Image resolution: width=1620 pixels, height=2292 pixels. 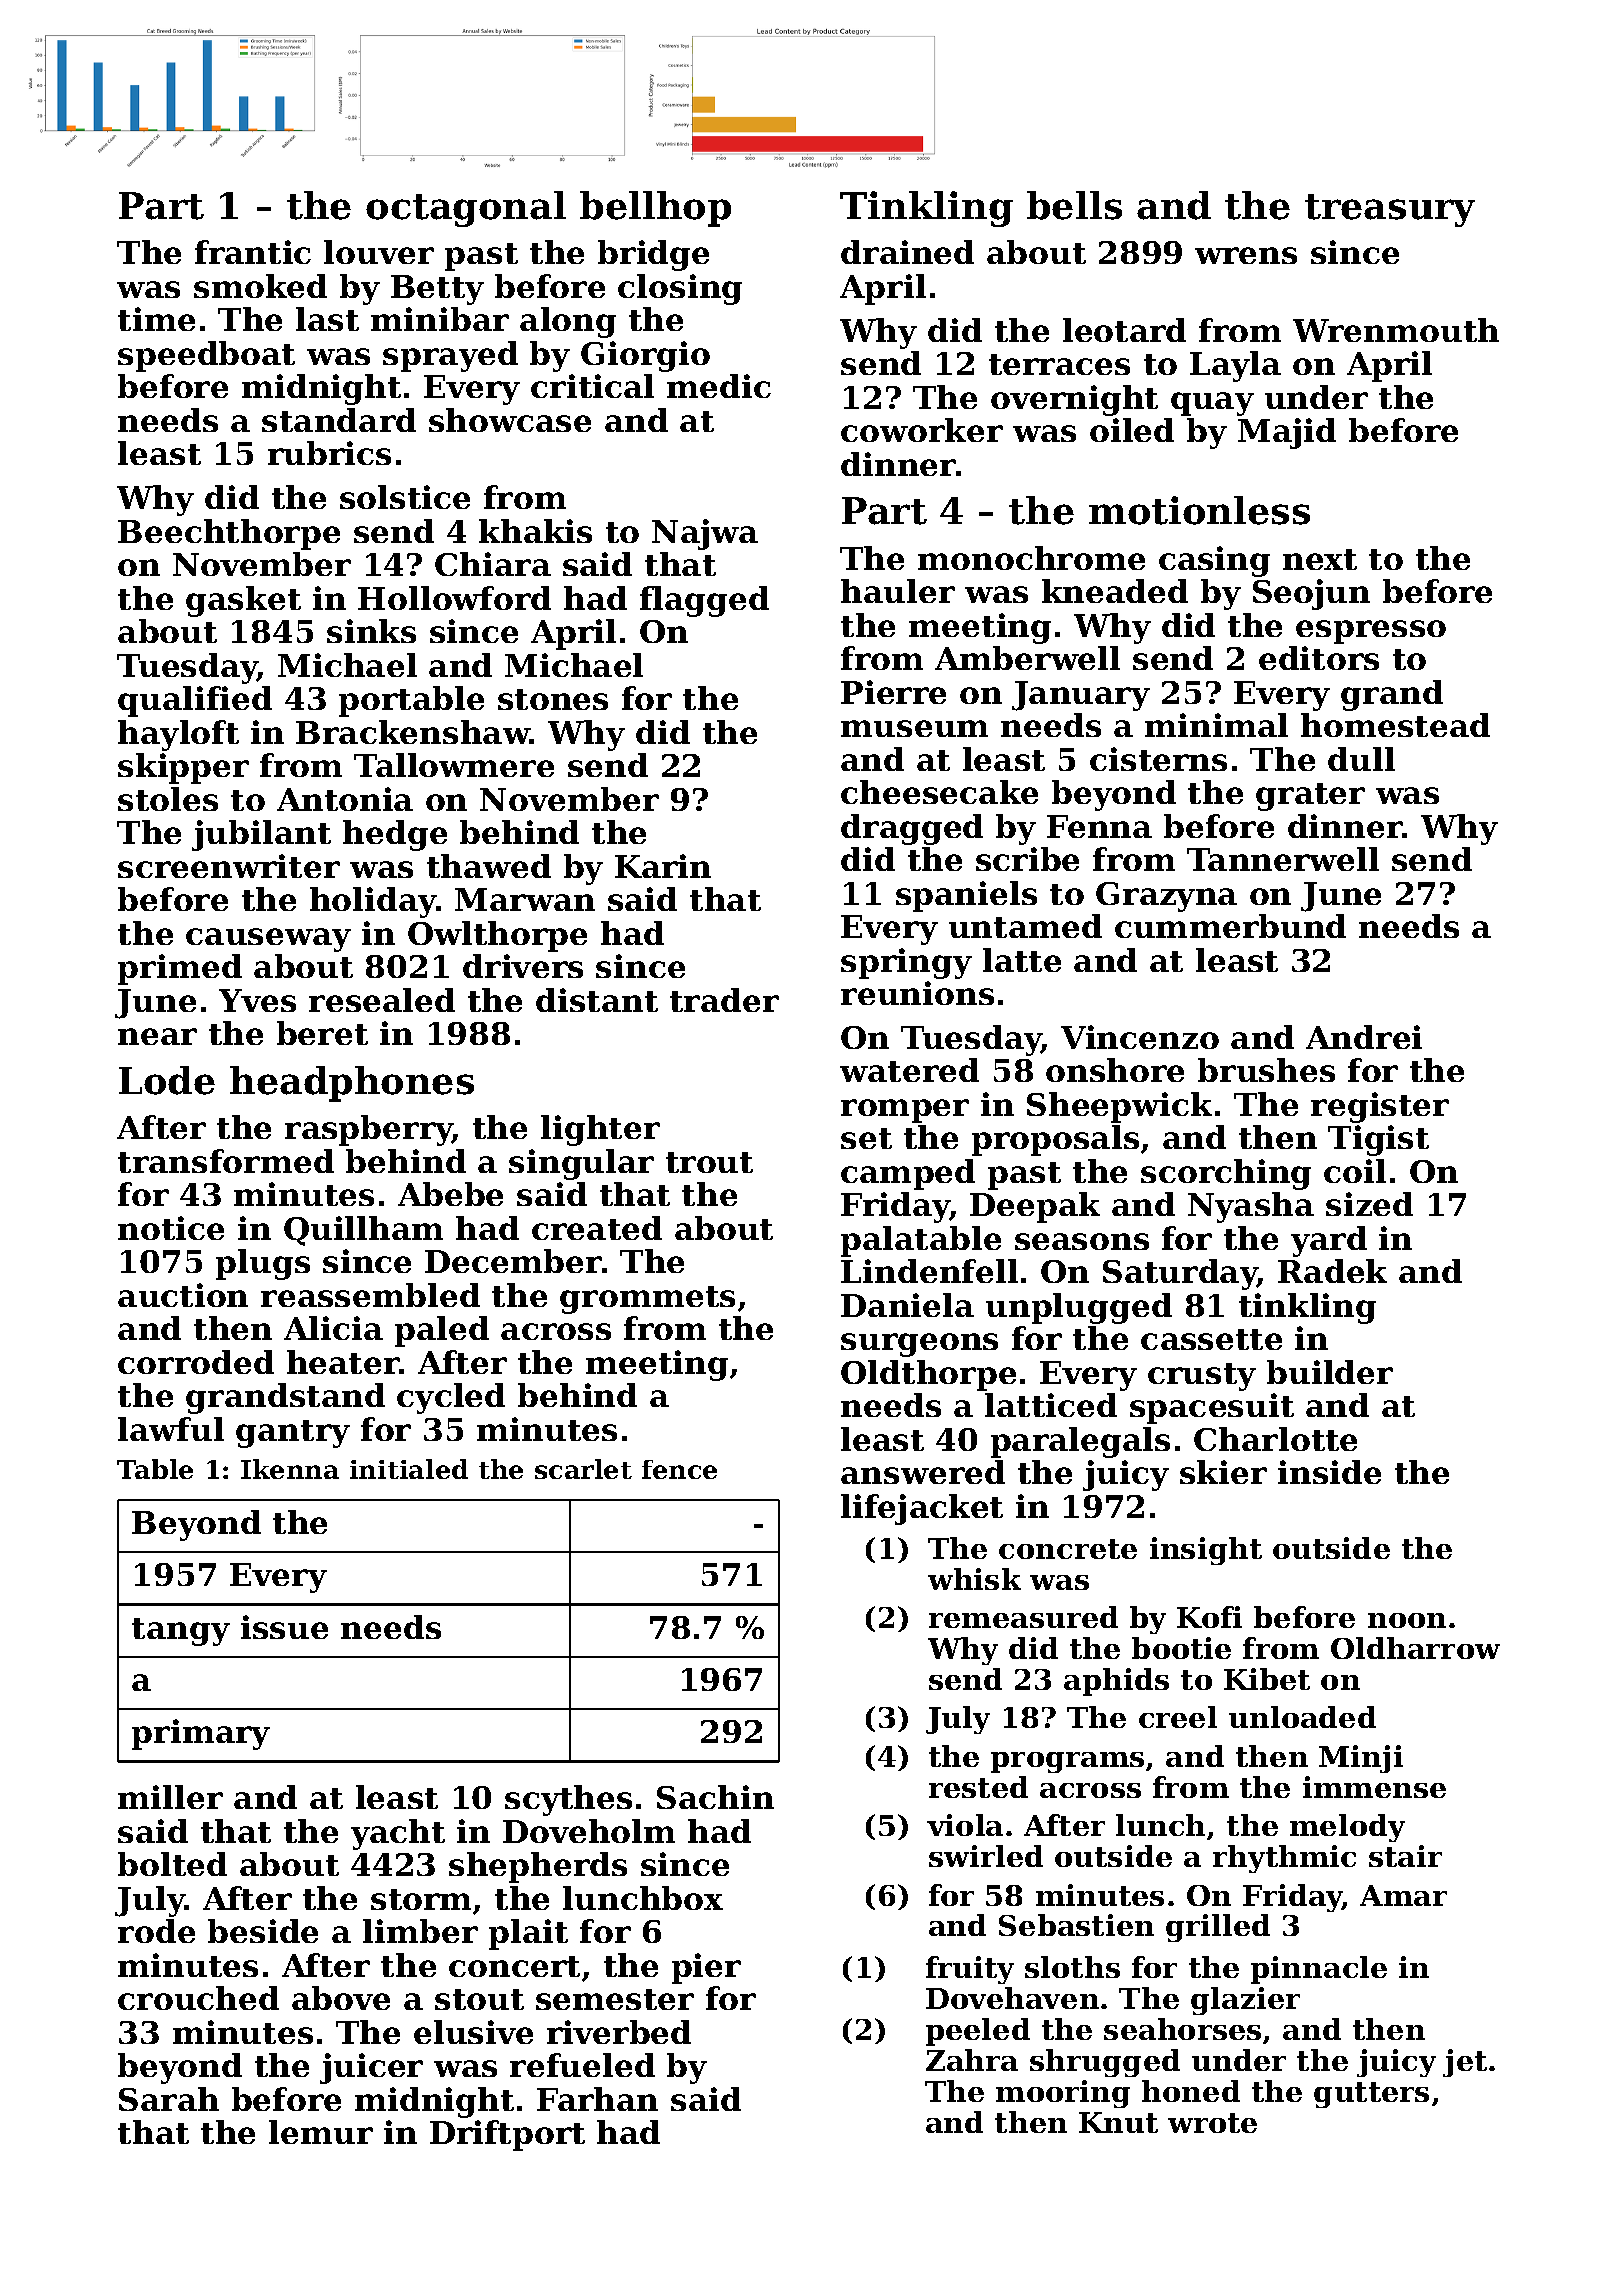 I want to click on rubrics, so click(x=329, y=453).
